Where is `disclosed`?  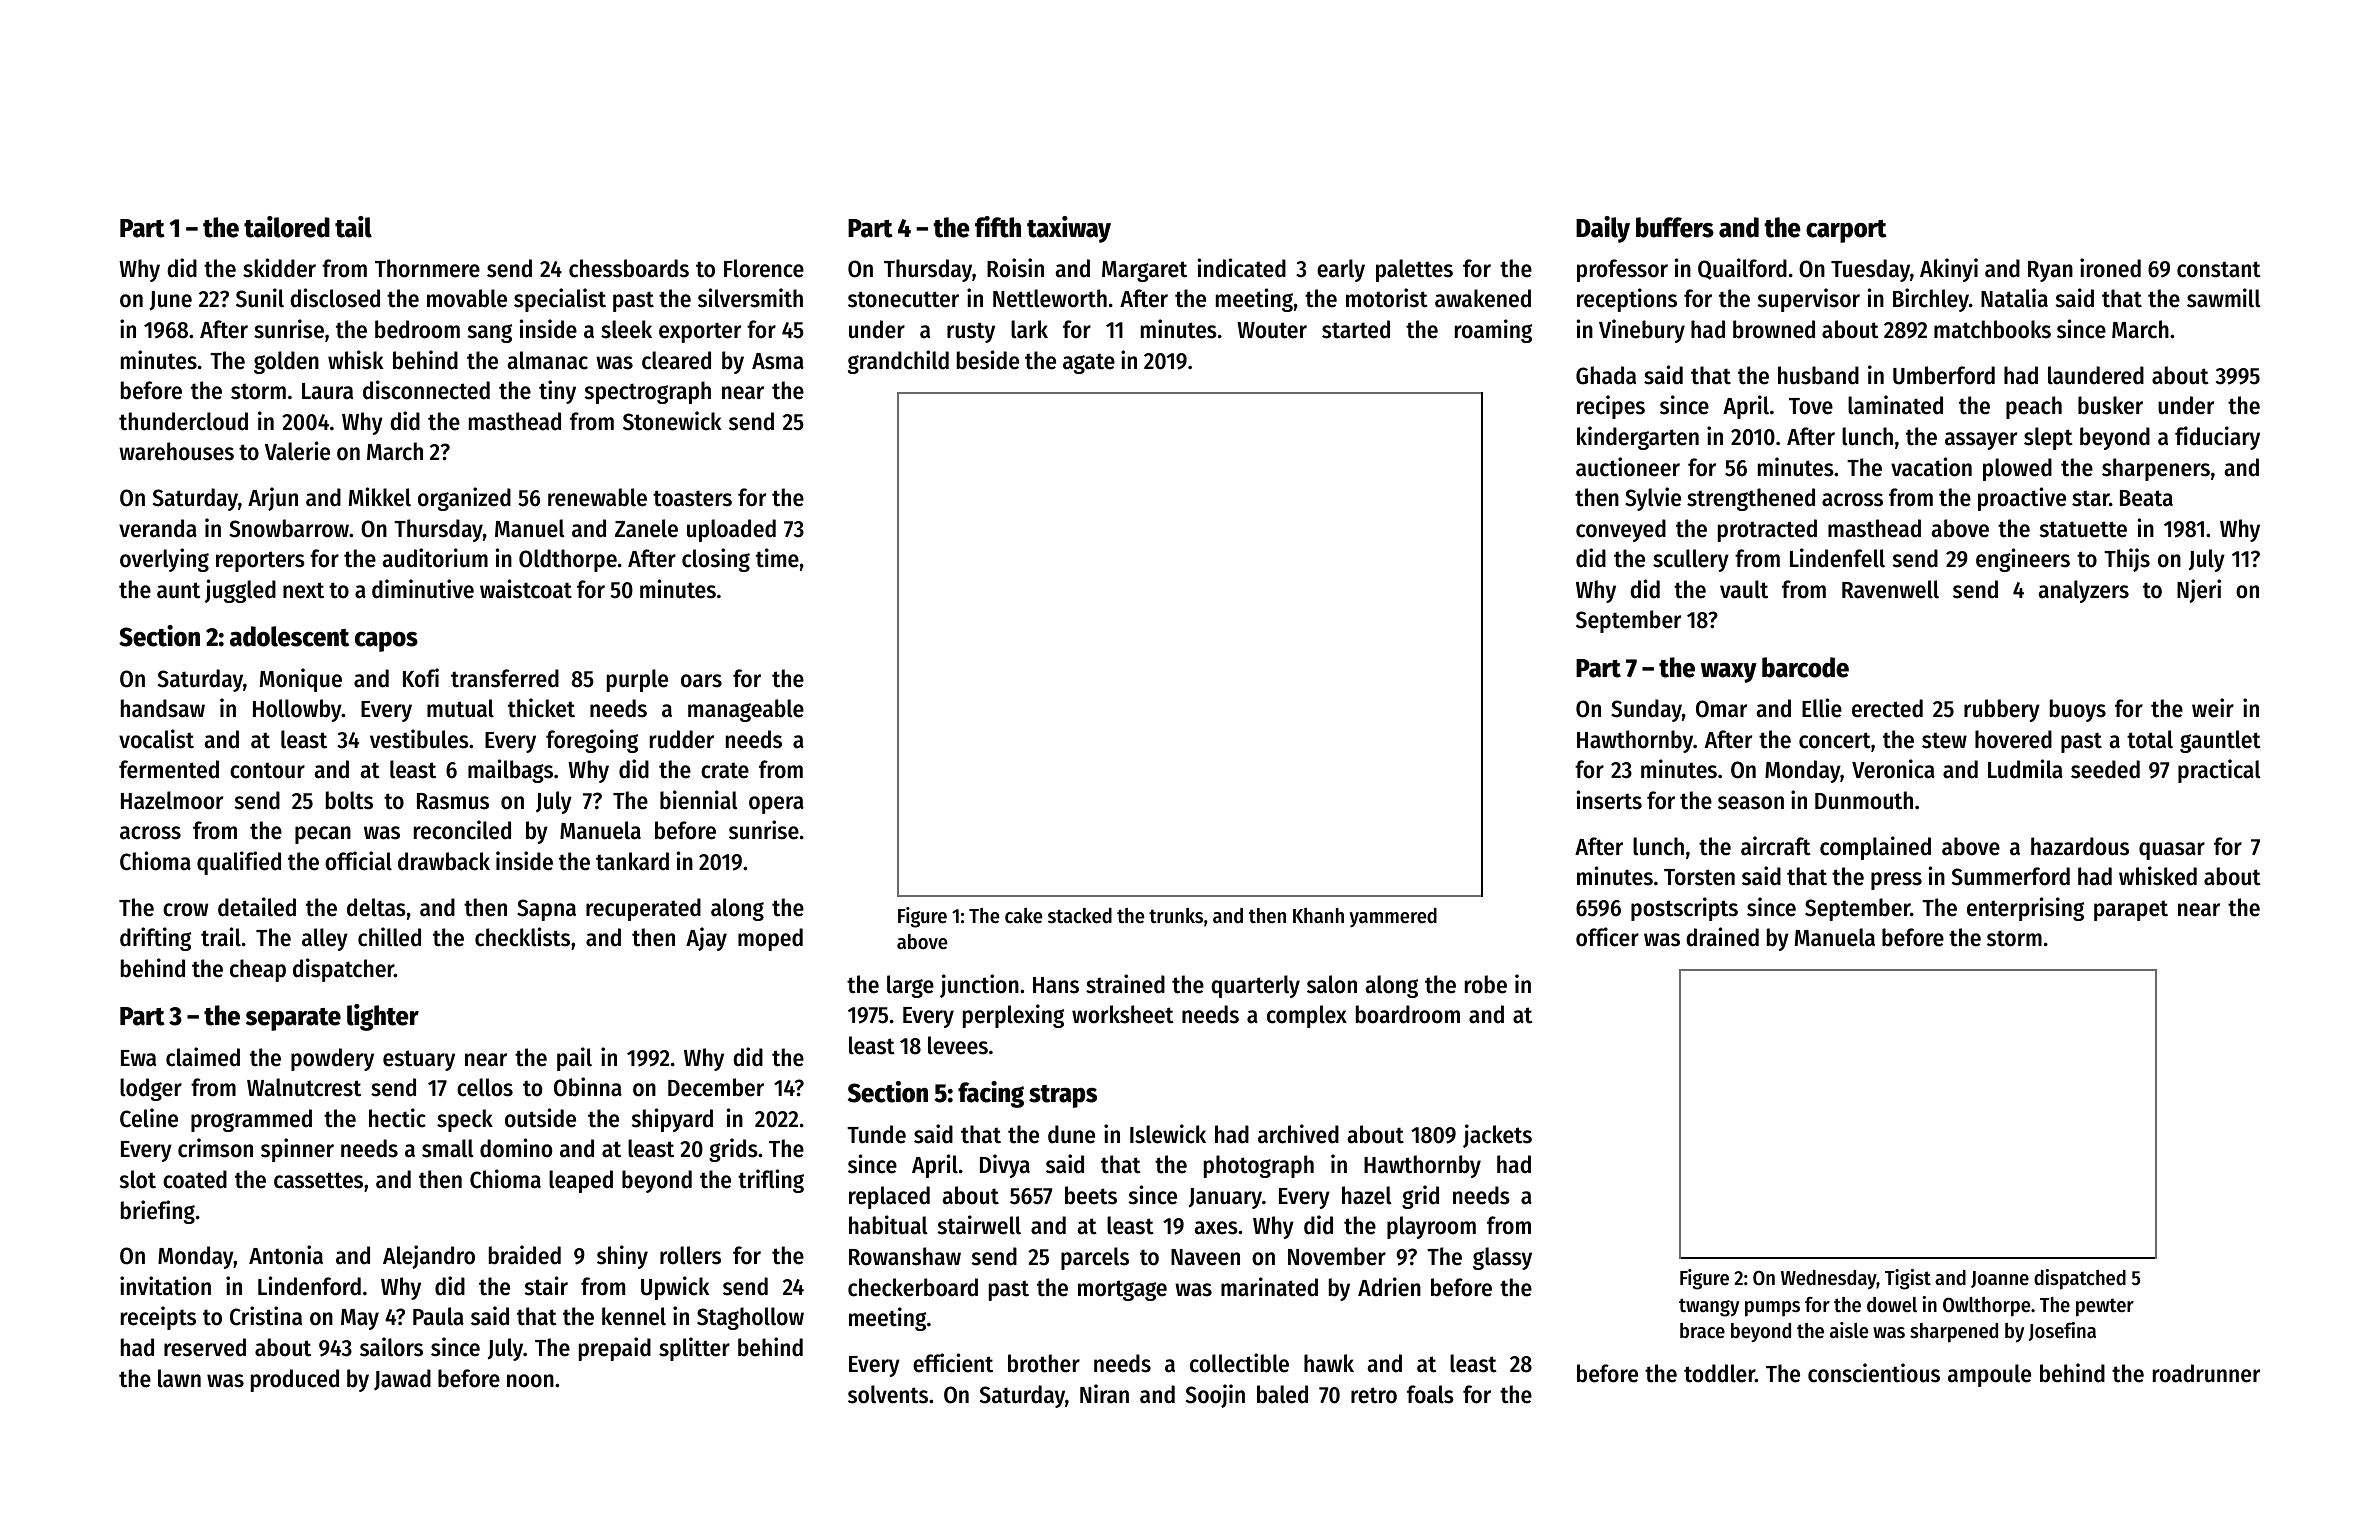 disclosed is located at coordinates (335, 298).
